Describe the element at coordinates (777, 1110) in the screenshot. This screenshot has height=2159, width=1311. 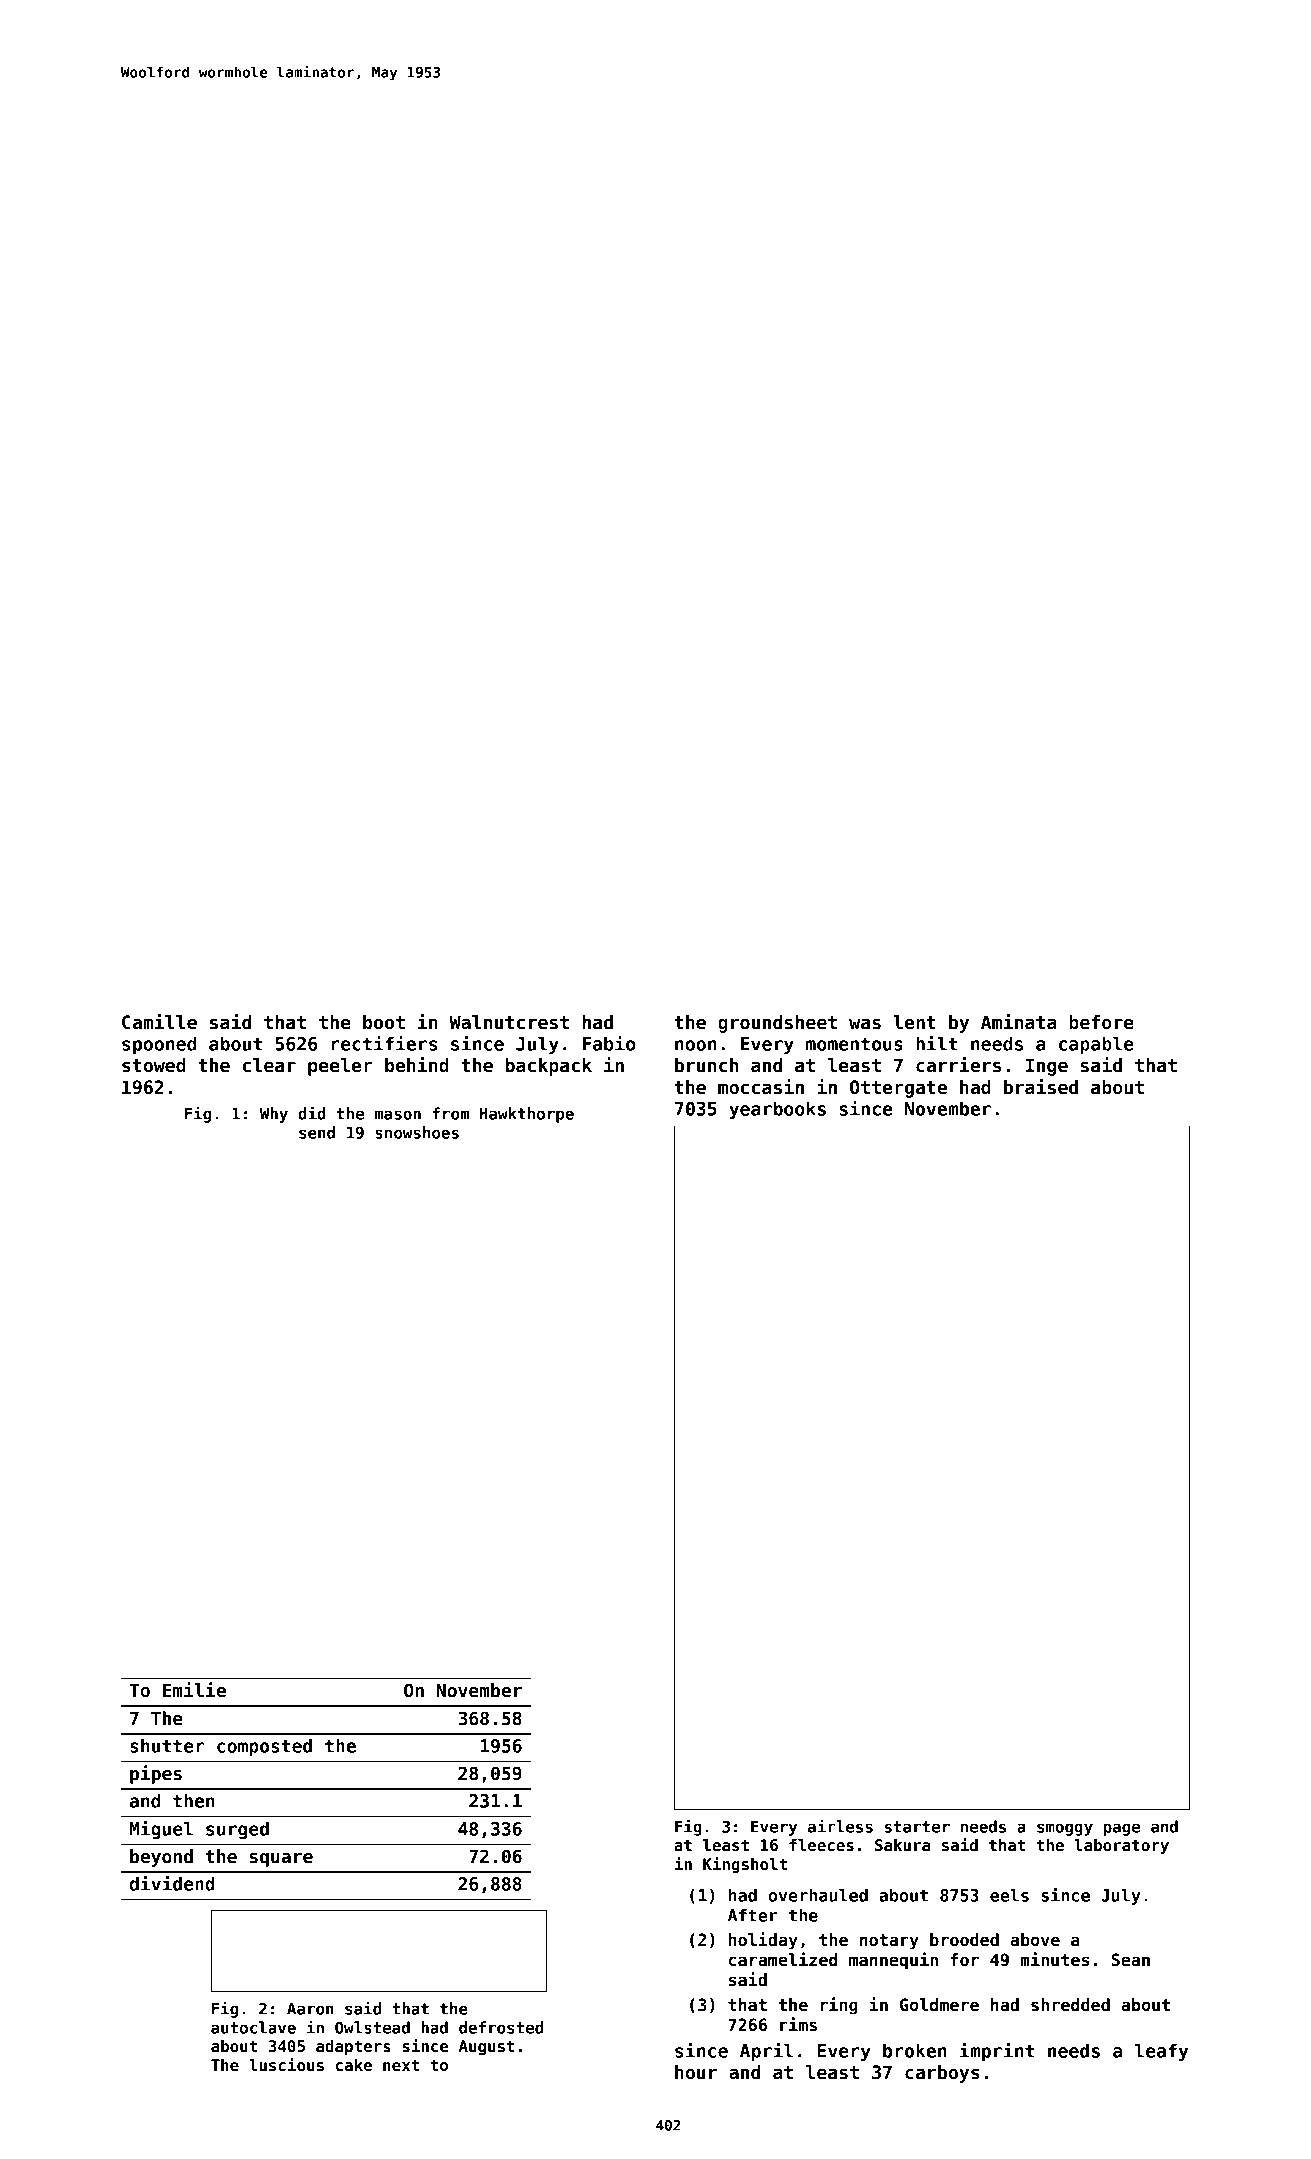
I see `yearbooks` at that location.
